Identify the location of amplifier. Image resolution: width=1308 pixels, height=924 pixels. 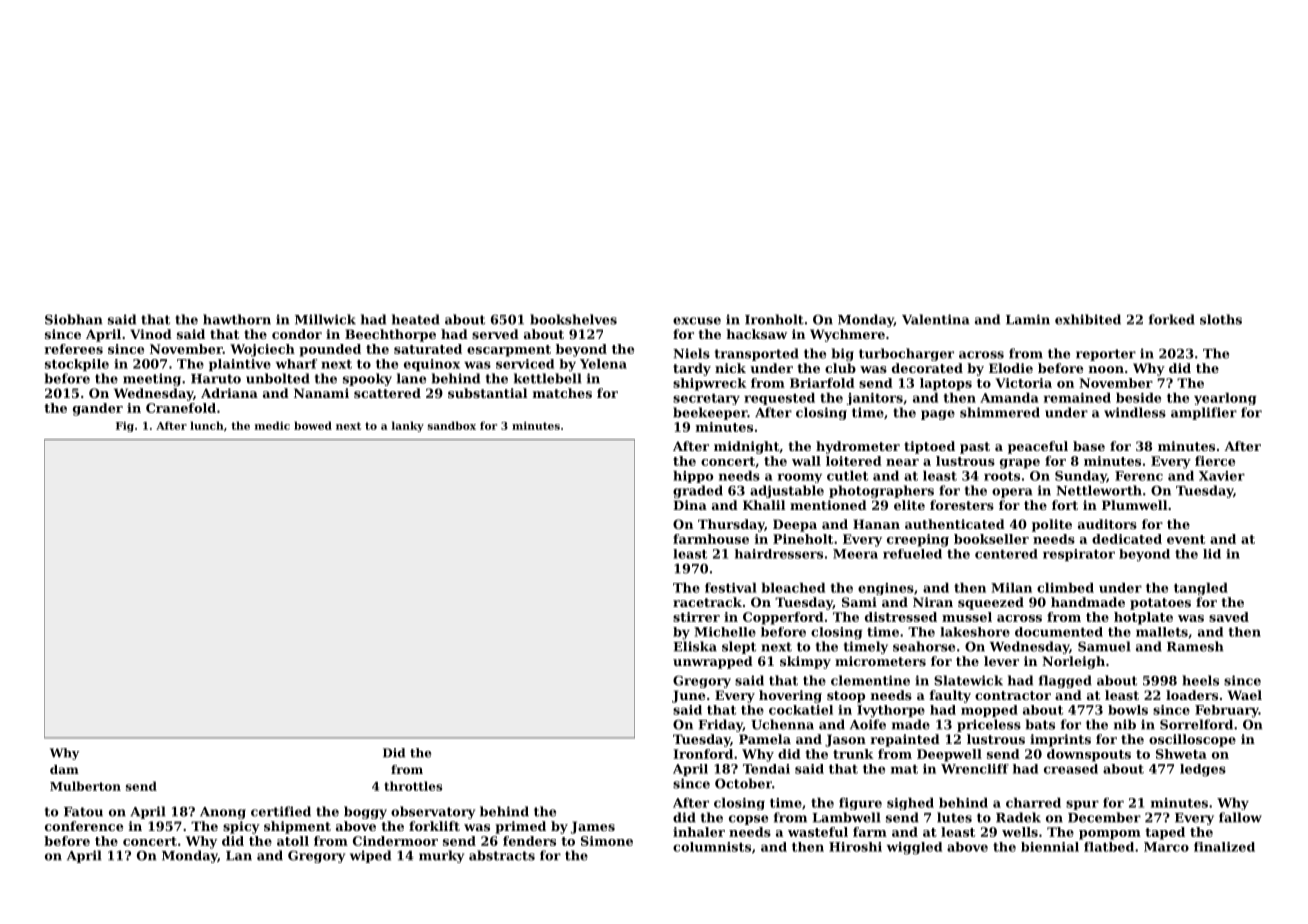
(1204, 413).
